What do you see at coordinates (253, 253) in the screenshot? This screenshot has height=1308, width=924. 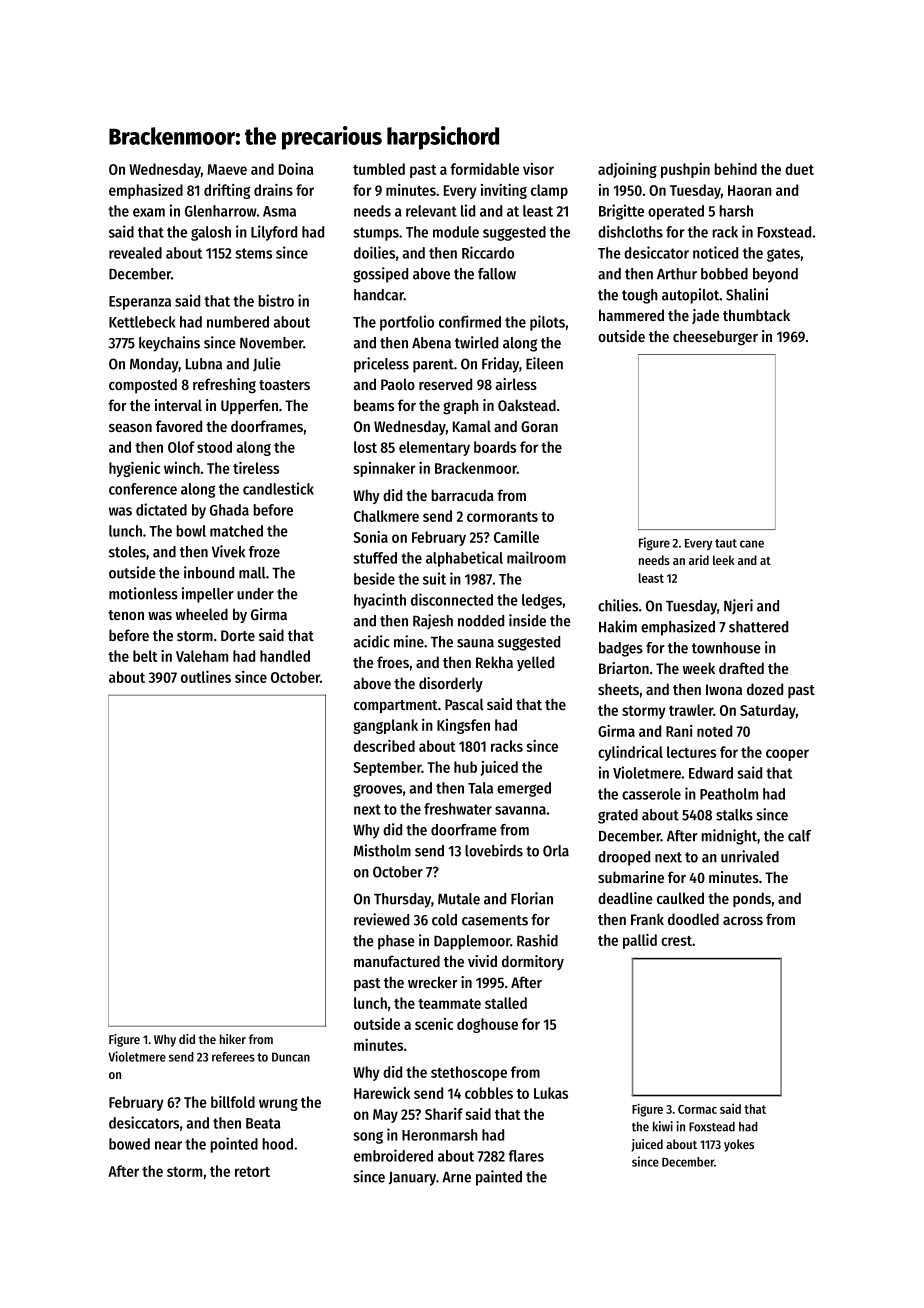 I see `stems` at bounding box center [253, 253].
